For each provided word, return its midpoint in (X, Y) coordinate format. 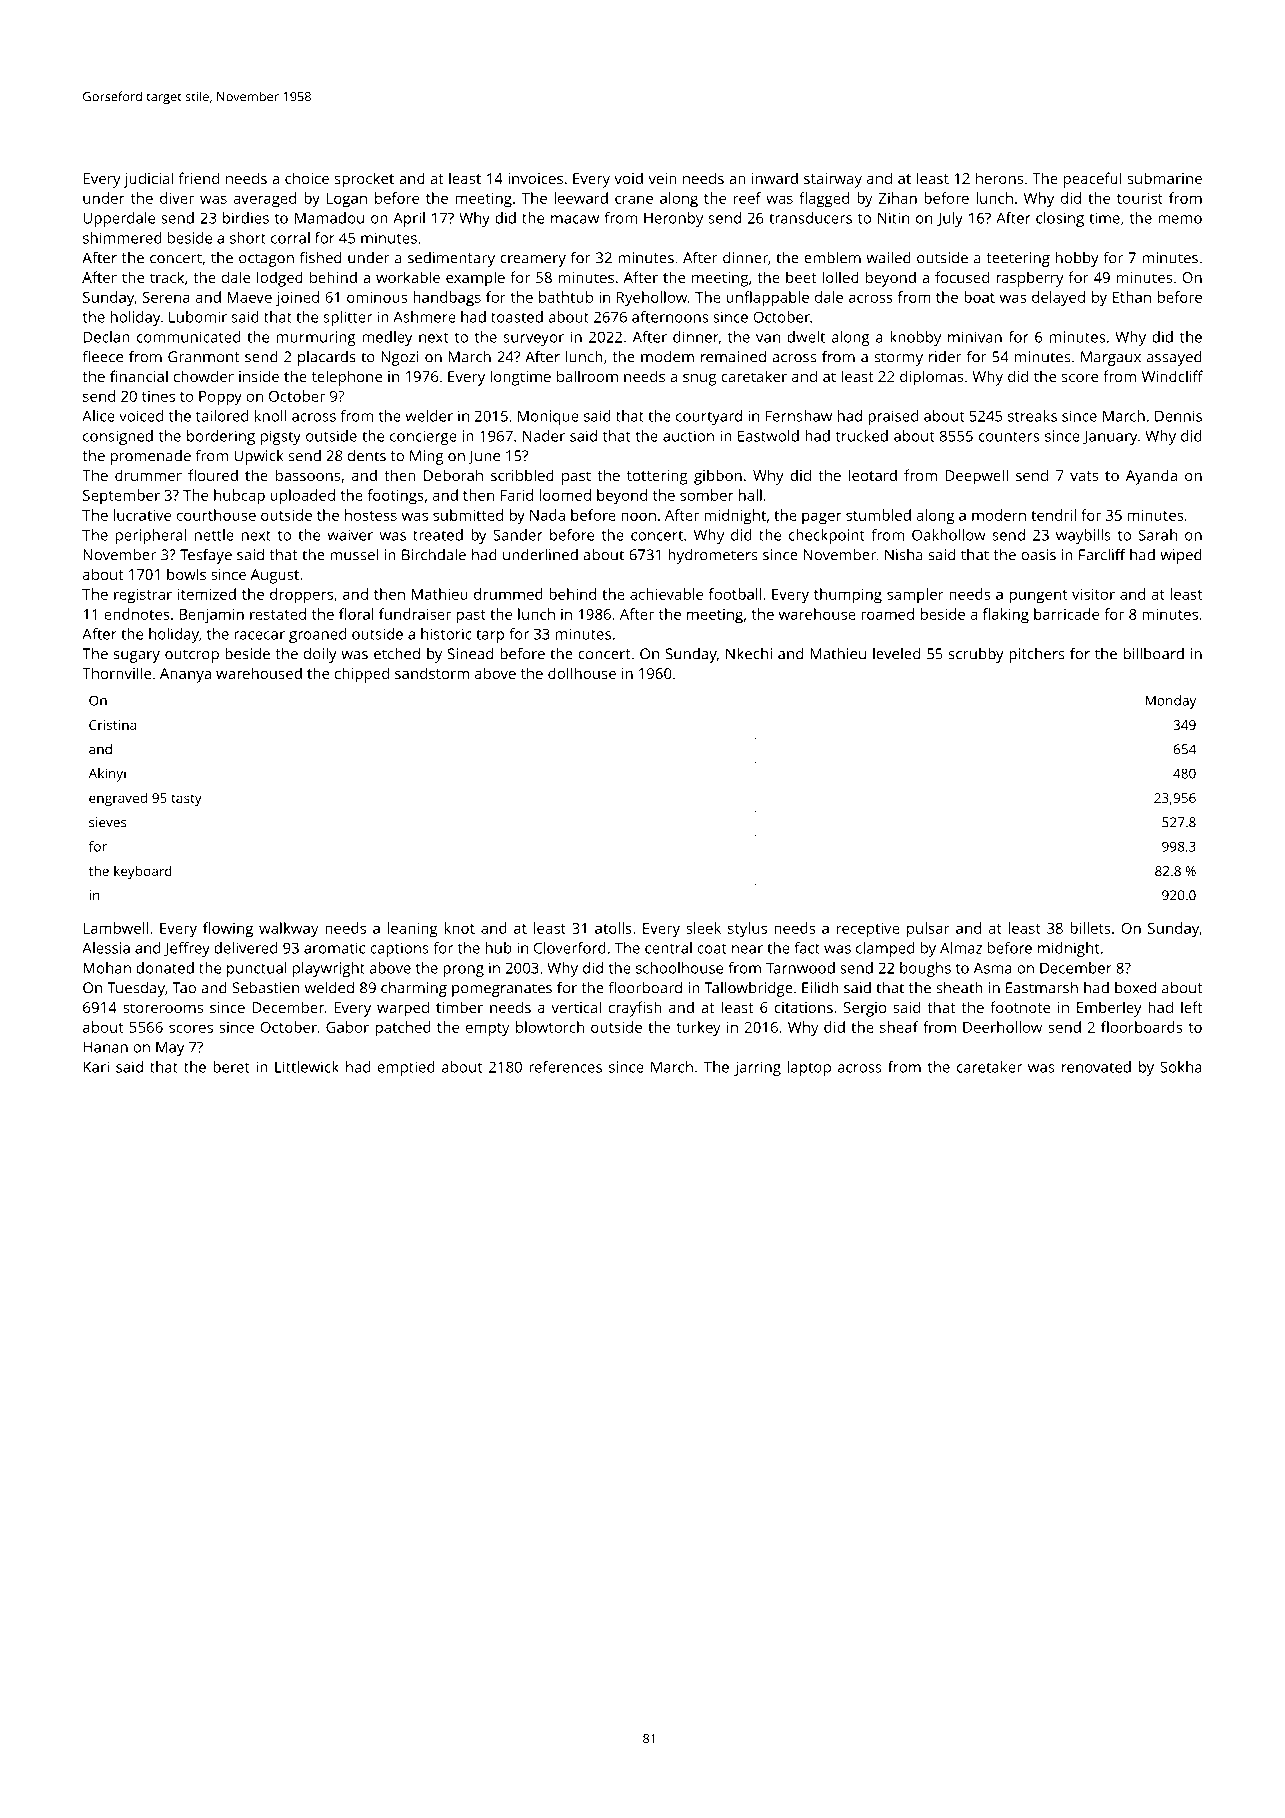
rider (945, 357)
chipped (362, 675)
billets (1090, 928)
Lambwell (115, 928)
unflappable (767, 299)
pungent (1038, 597)
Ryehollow (652, 299)
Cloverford (570, 948)
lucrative (142, 515)
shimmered (122, 238)
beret (231, 1067)
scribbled (522, 475)
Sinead (470, 654)
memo (1180, 219)
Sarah (1158, 535)
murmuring (316, 338)
